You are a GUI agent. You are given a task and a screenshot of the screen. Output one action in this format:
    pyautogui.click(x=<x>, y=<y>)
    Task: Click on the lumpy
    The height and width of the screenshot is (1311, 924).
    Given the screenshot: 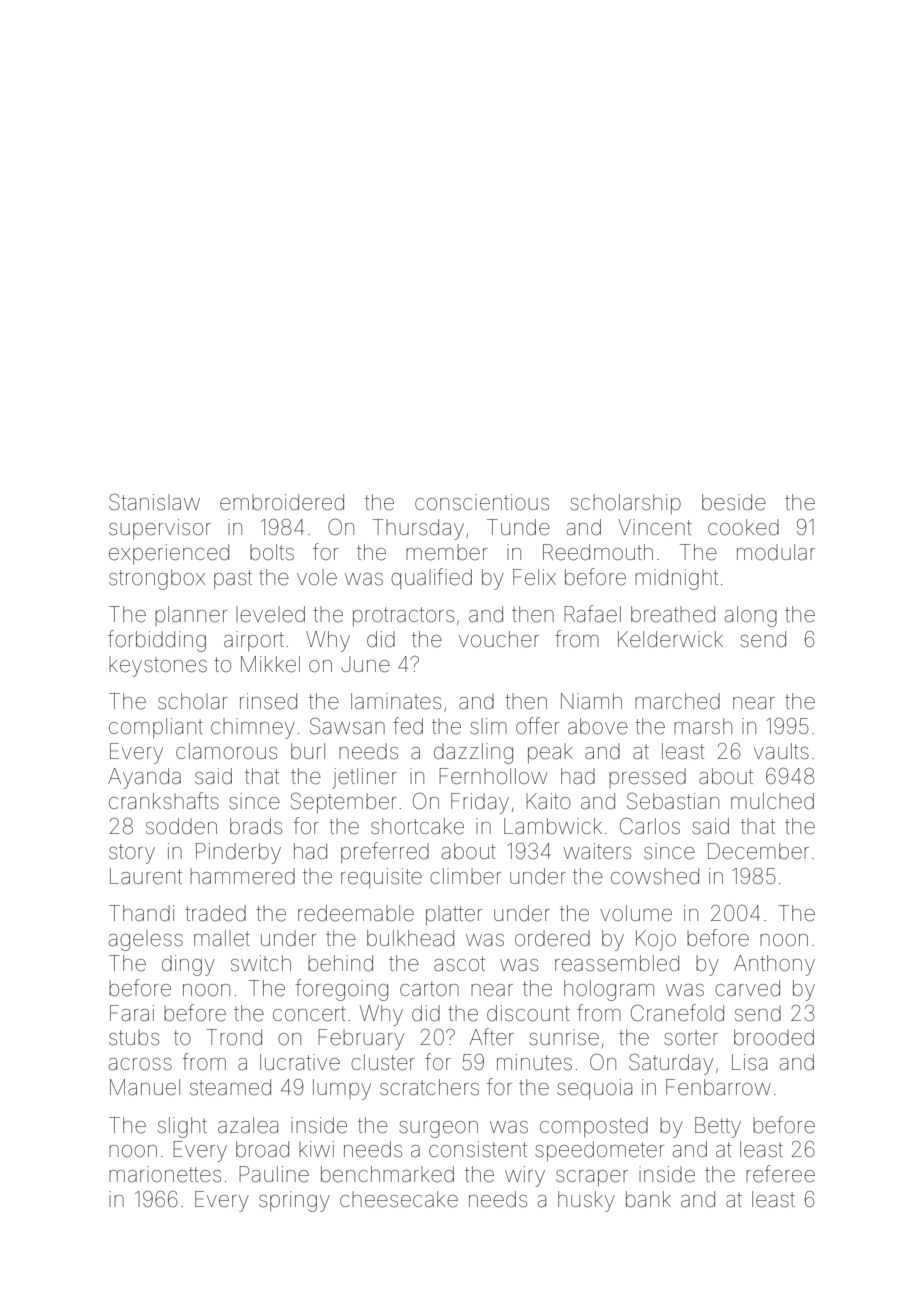 What is the action you would take?
    pyautogui.click(x=342, y=1089)
